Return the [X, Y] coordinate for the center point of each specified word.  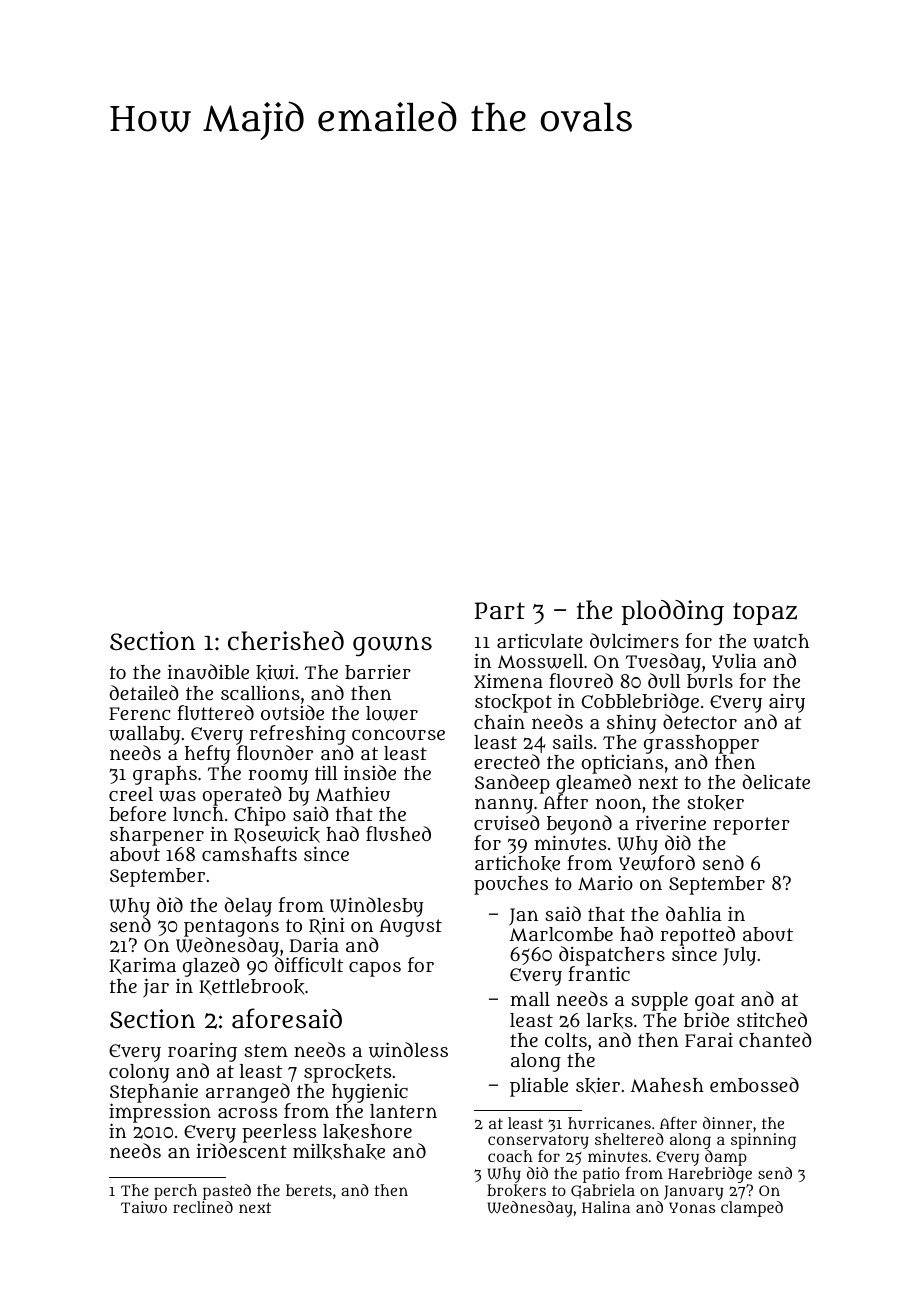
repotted [697, 936]
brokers [516, 1190]
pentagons [231, 928]
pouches [511, 885]
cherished [286, 640]
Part [500, 611]
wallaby [145, 736]
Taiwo [144, 1207]
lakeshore [367, 1132]
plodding [672, 612]
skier [598, 1085]
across [247, 1113]
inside [370, 772]
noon [618, 803]
